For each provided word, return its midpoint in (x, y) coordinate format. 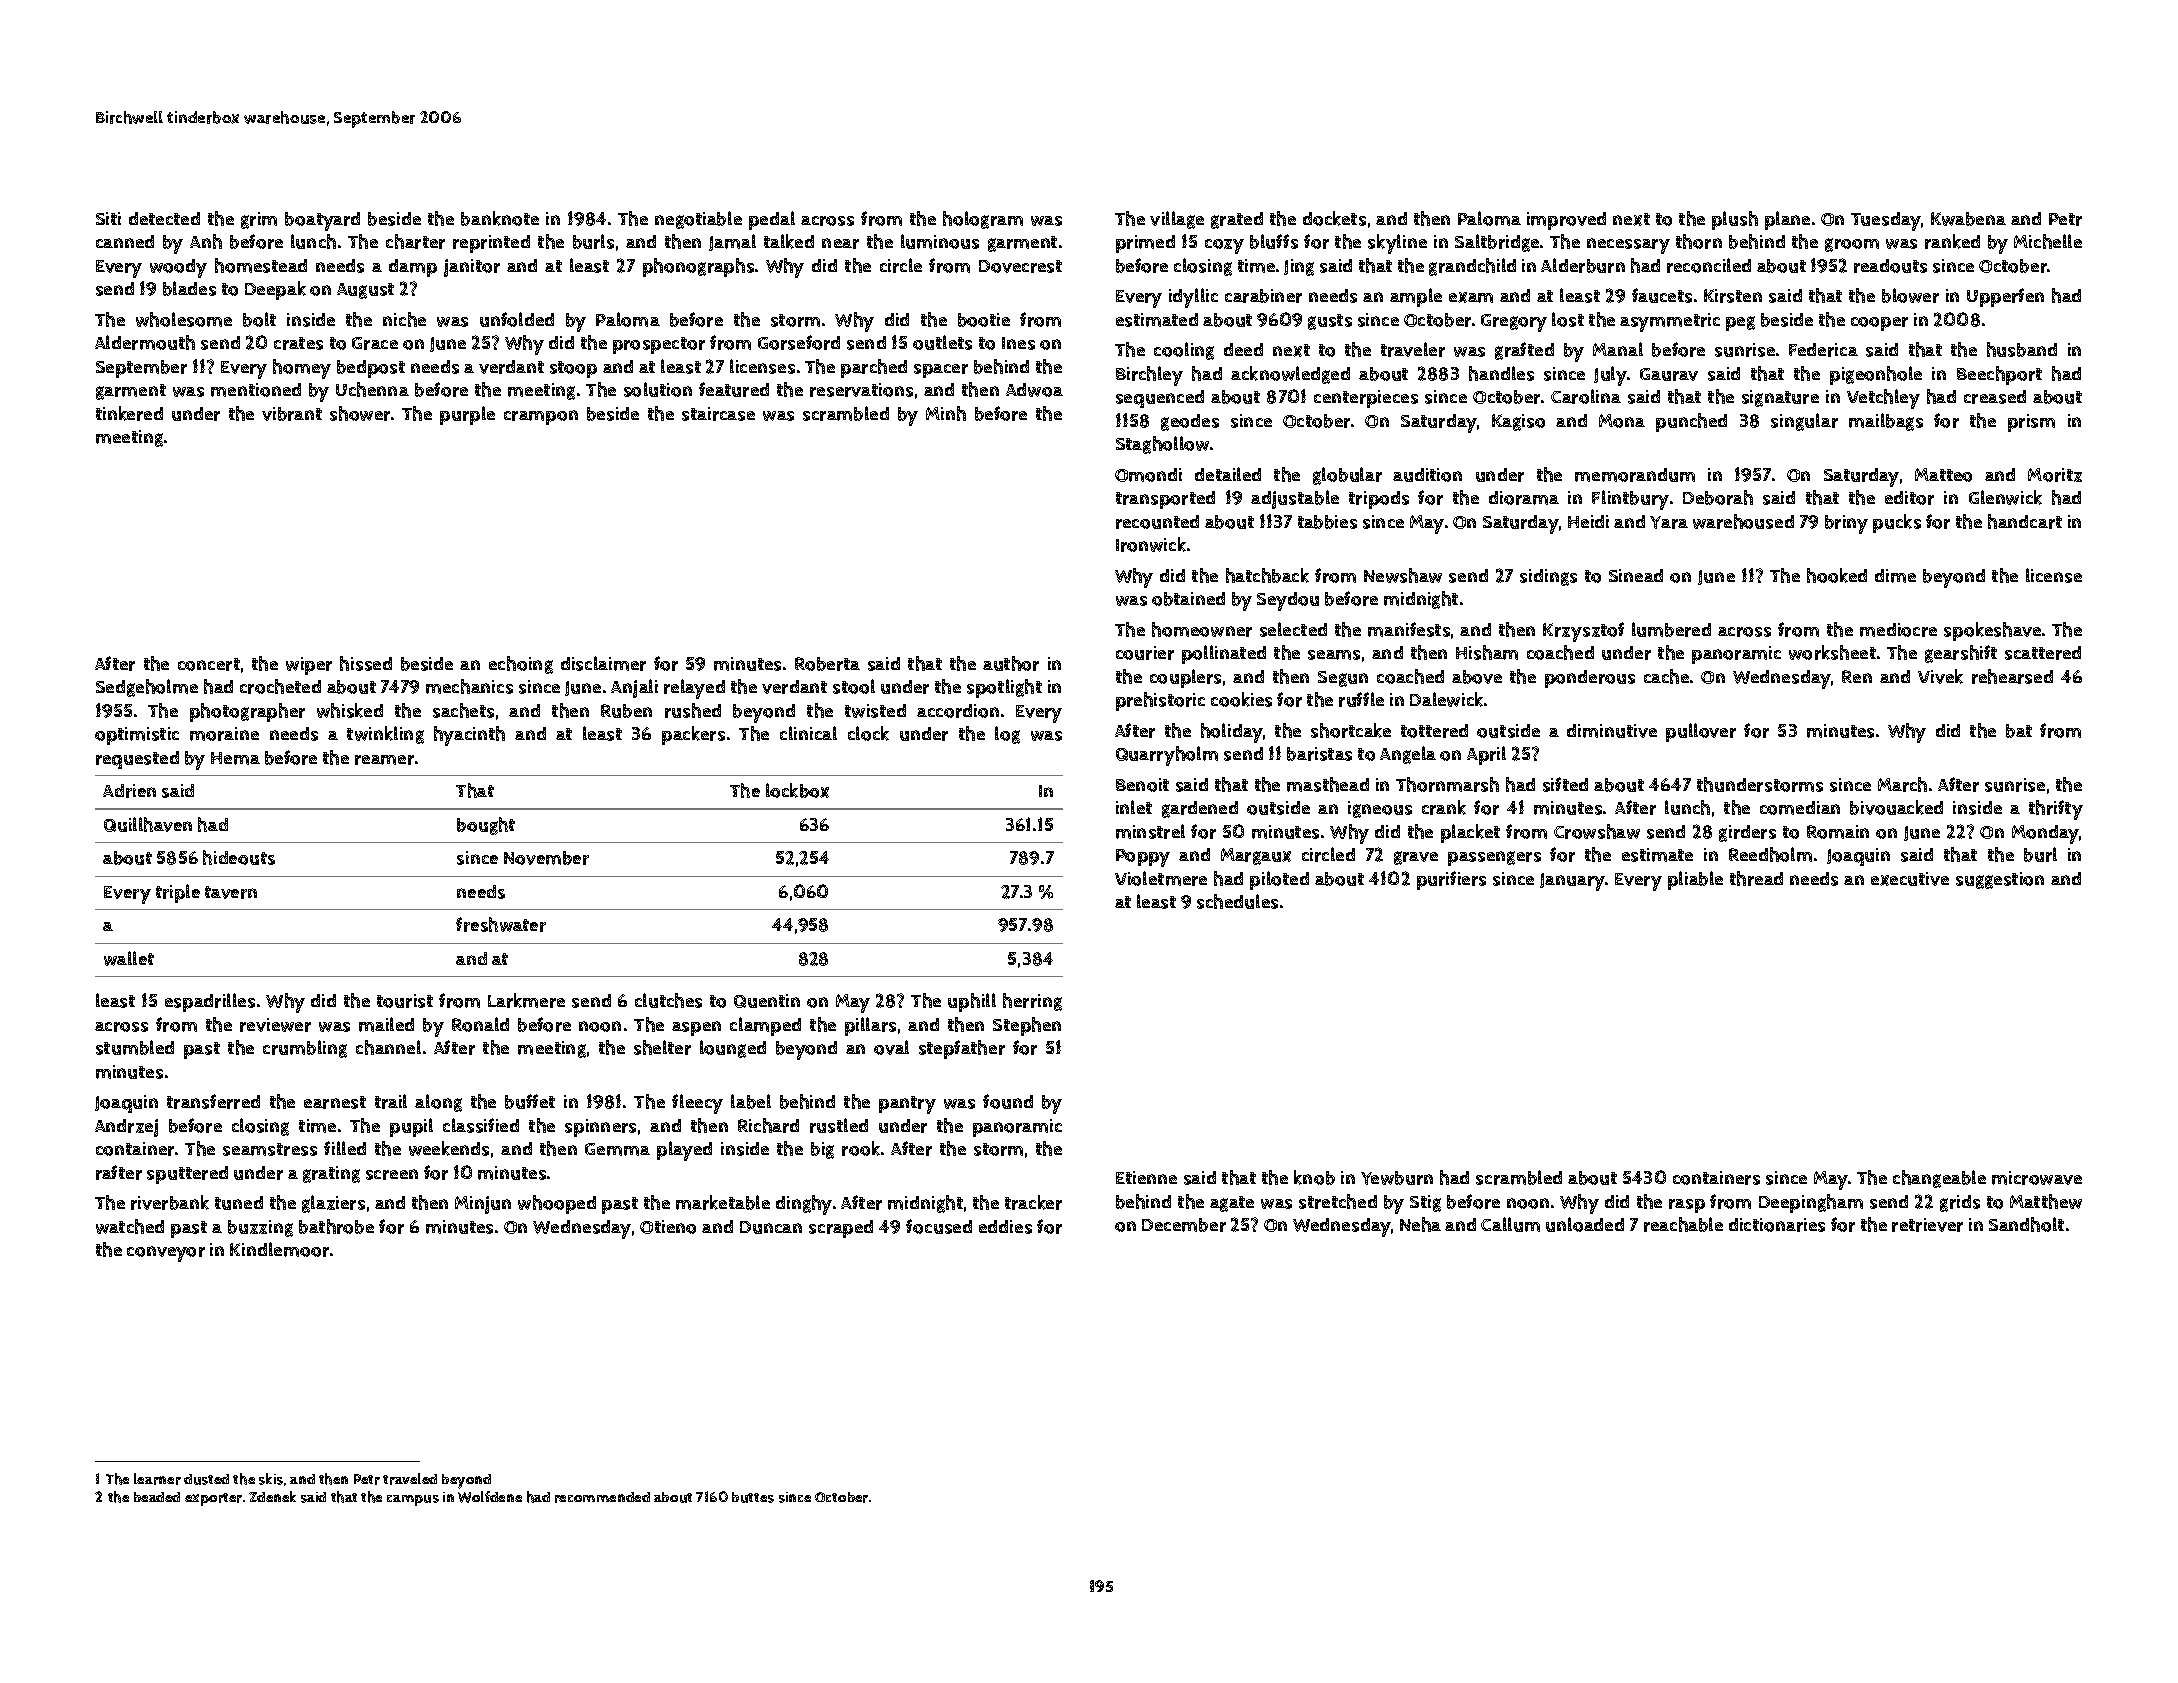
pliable (1695, 880)
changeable (1939, 1179)
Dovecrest (1020, 266)
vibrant (292, 414)
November (546, 858)
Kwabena (1968, 219)
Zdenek (272, 1496)
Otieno (668, 1227)
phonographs (698, 267)
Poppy (1143, 858)
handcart (2025, 521)
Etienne (1146, 1177)
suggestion (2000, 880)
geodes (1190, 422)
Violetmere (1161, 878)
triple (178, 893)
